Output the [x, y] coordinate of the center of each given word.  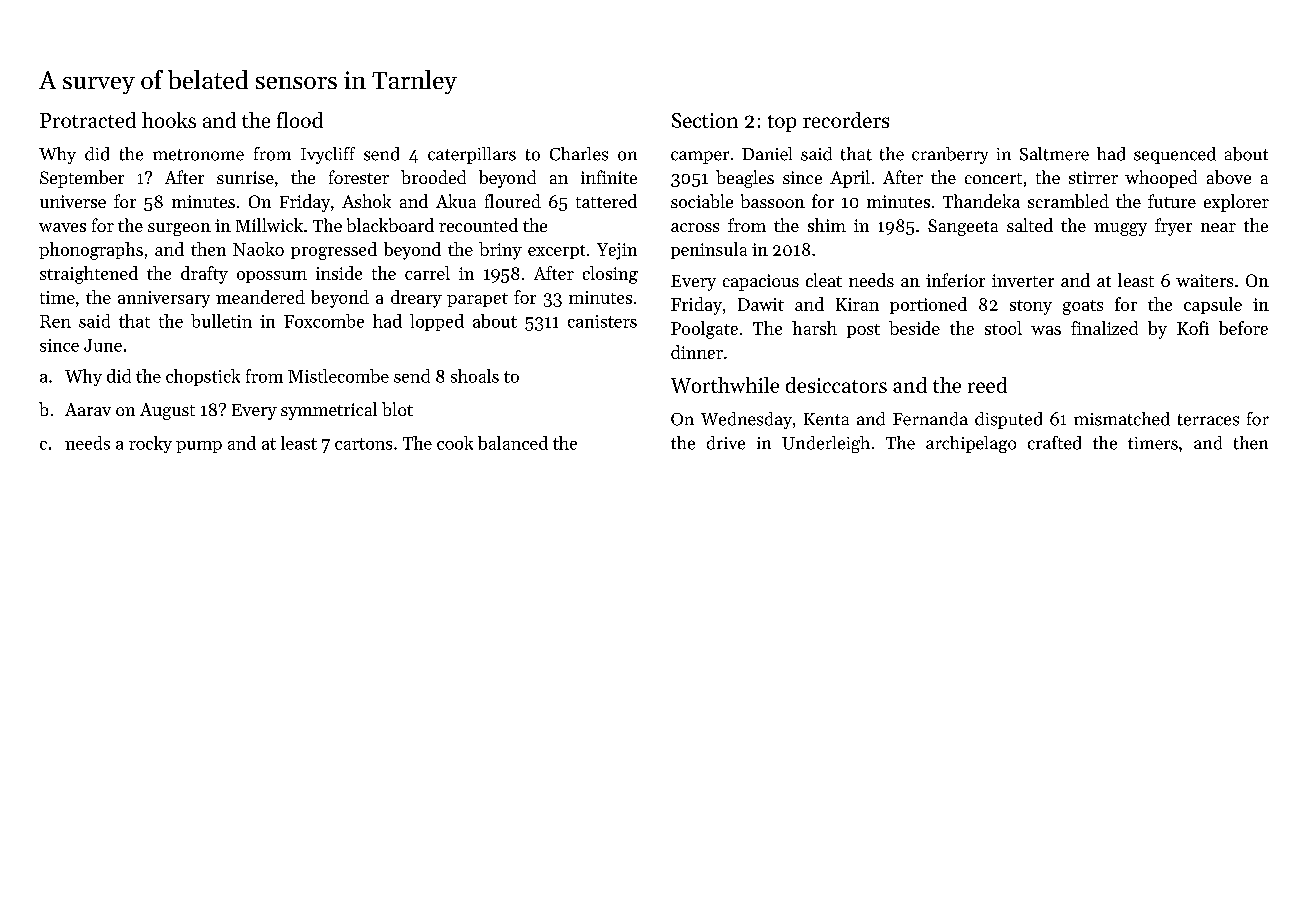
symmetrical [329, 411]
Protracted [88, 120]
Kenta [826, 419]
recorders [846, 120]
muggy [1120, 229]
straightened [89, 275]
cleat [824, 280]
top [782, 123]
